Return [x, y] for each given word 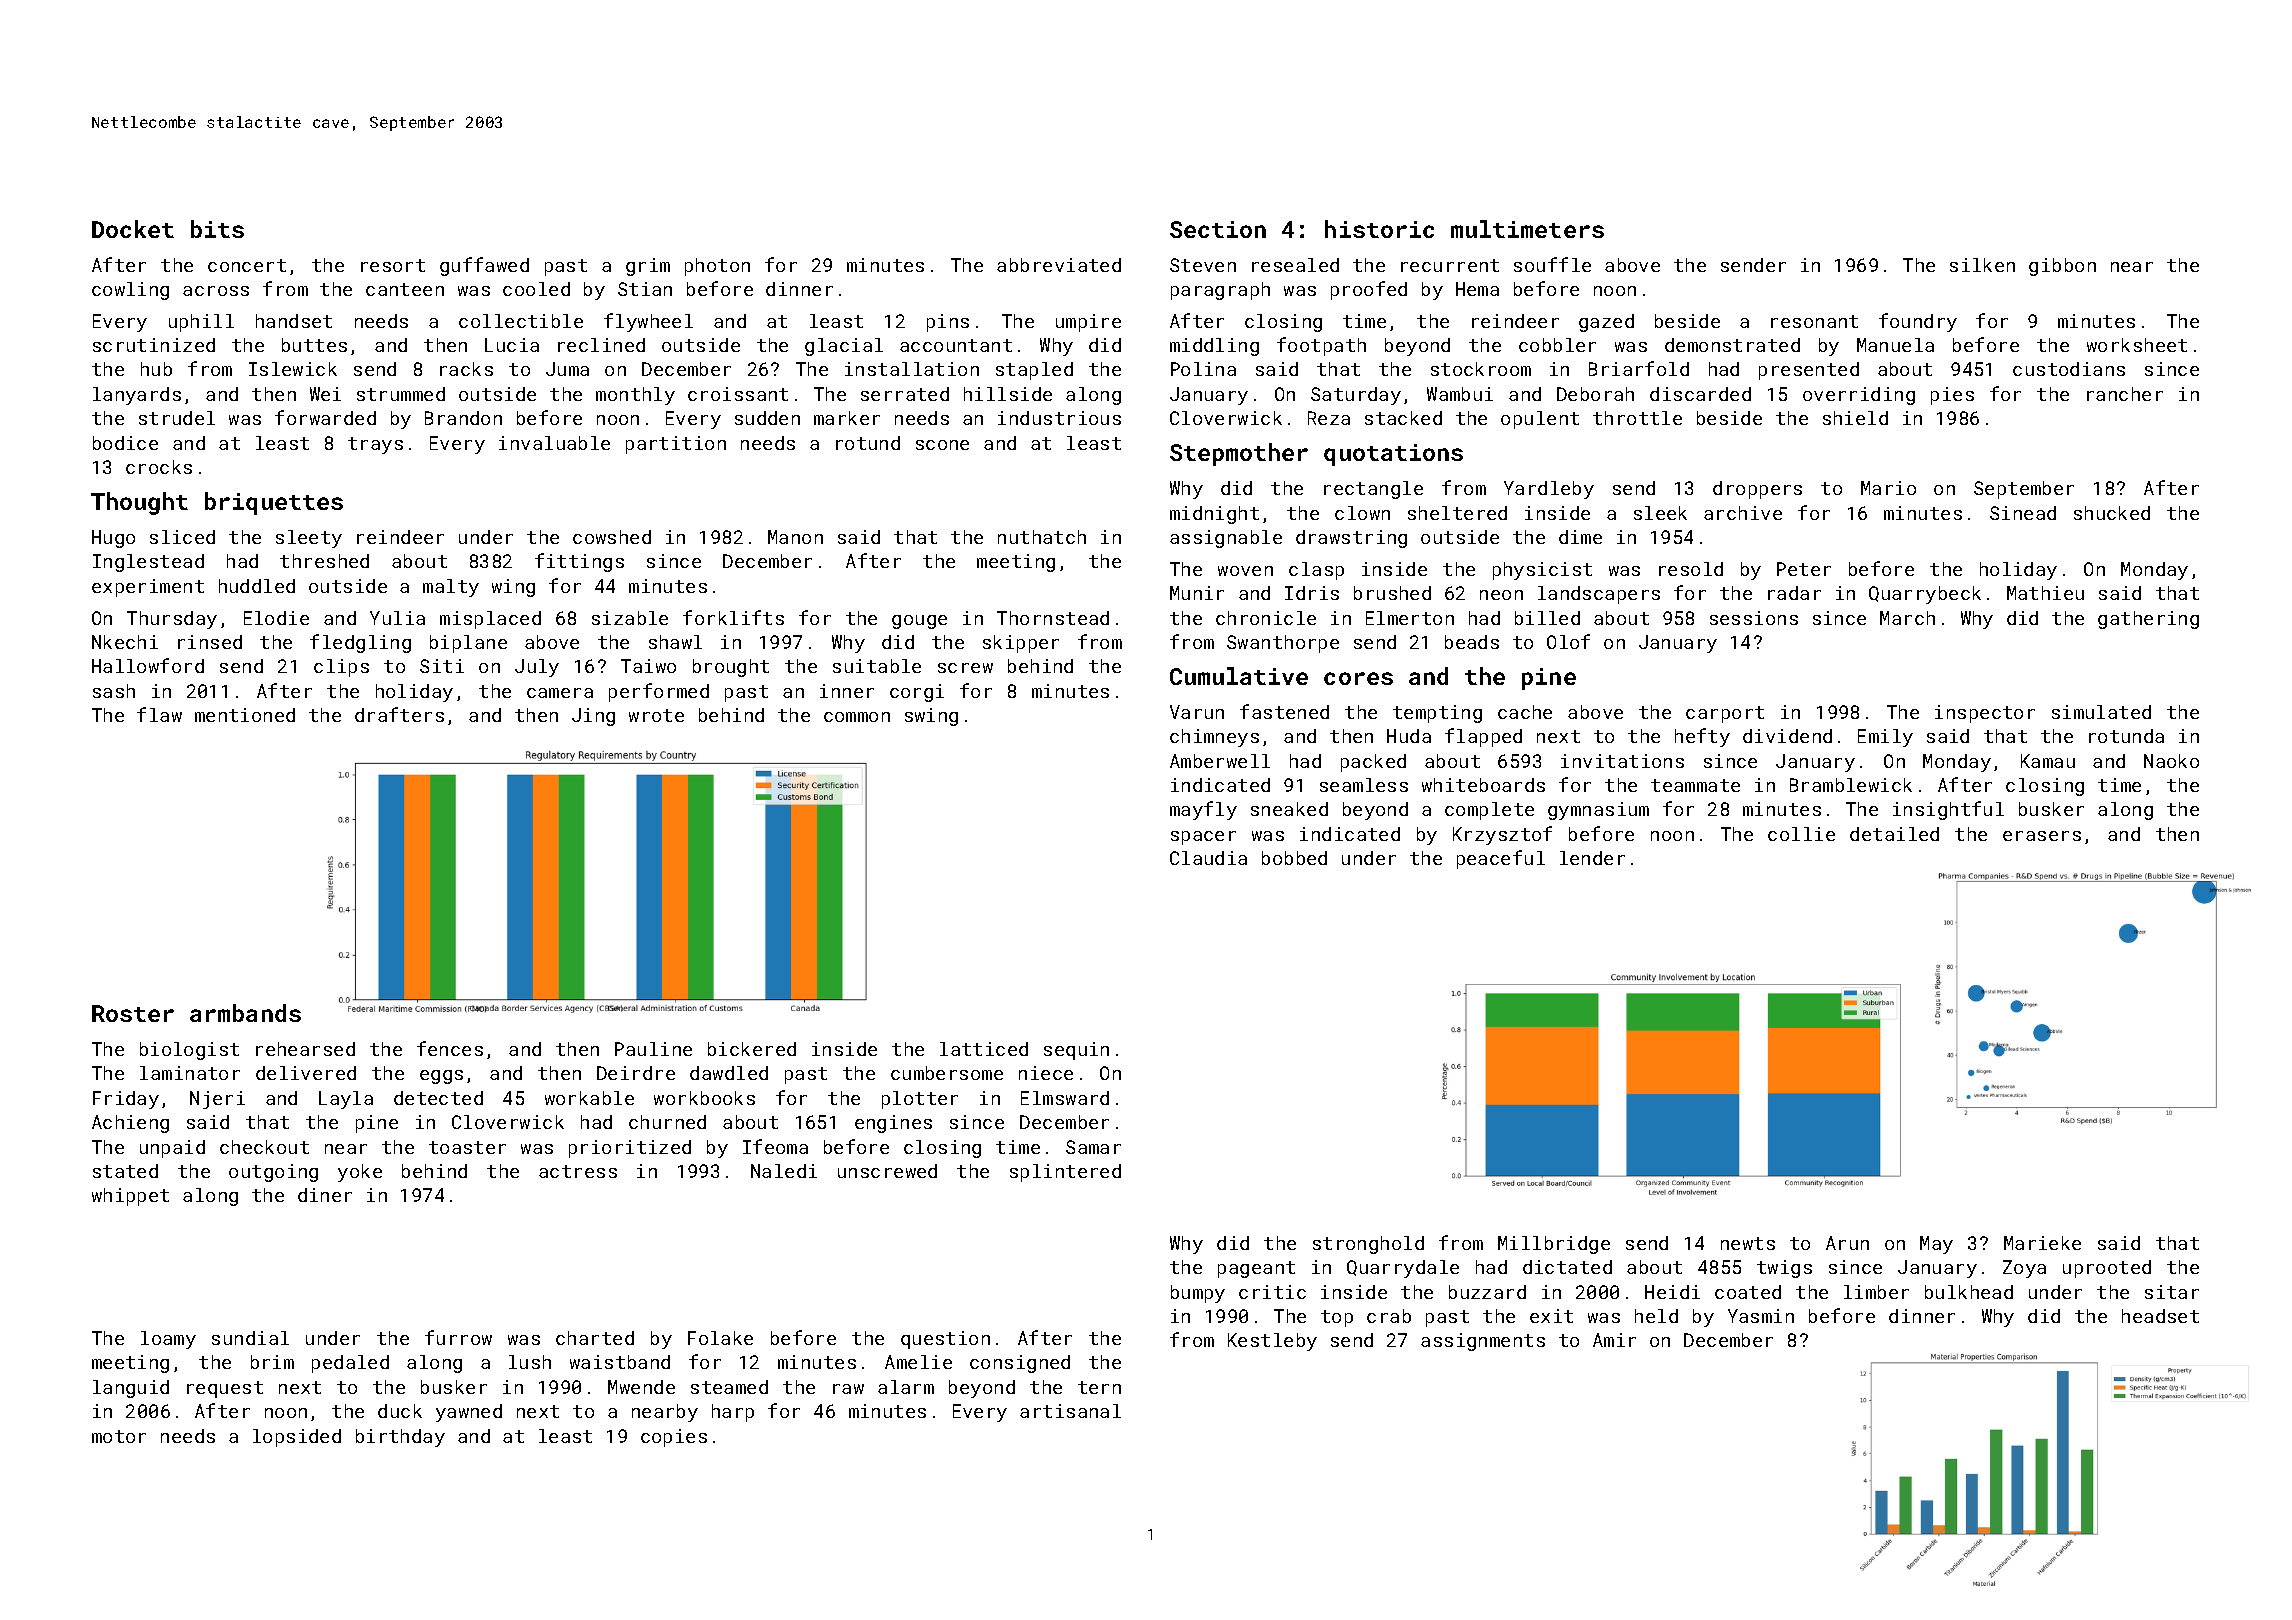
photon [717, 267]
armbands [245, 1013]
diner [325, 1195]
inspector [1985, 714]
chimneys [1214, 738]
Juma [567, 369]
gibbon [2062, 267]
